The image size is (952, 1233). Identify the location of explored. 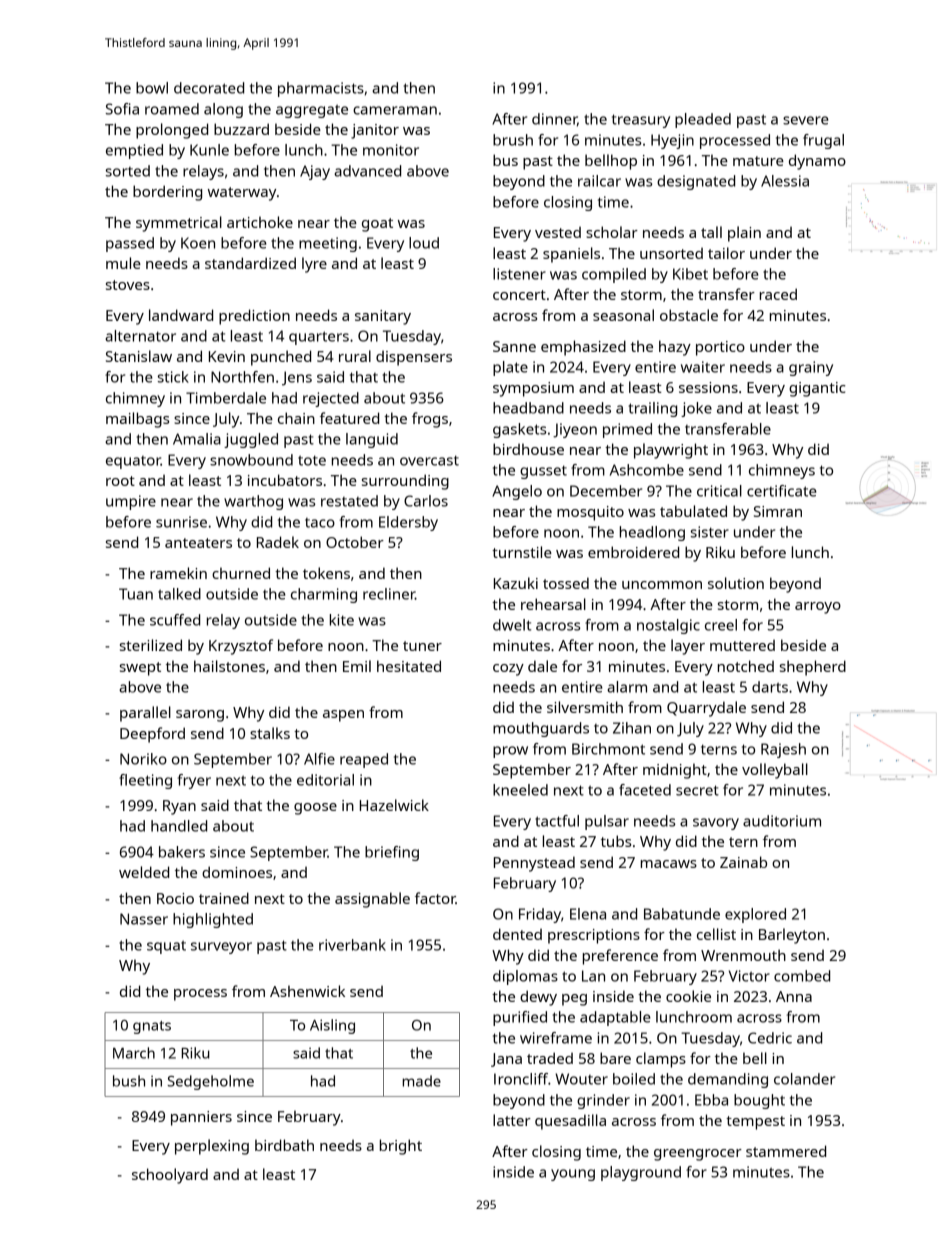
(755, 915).
